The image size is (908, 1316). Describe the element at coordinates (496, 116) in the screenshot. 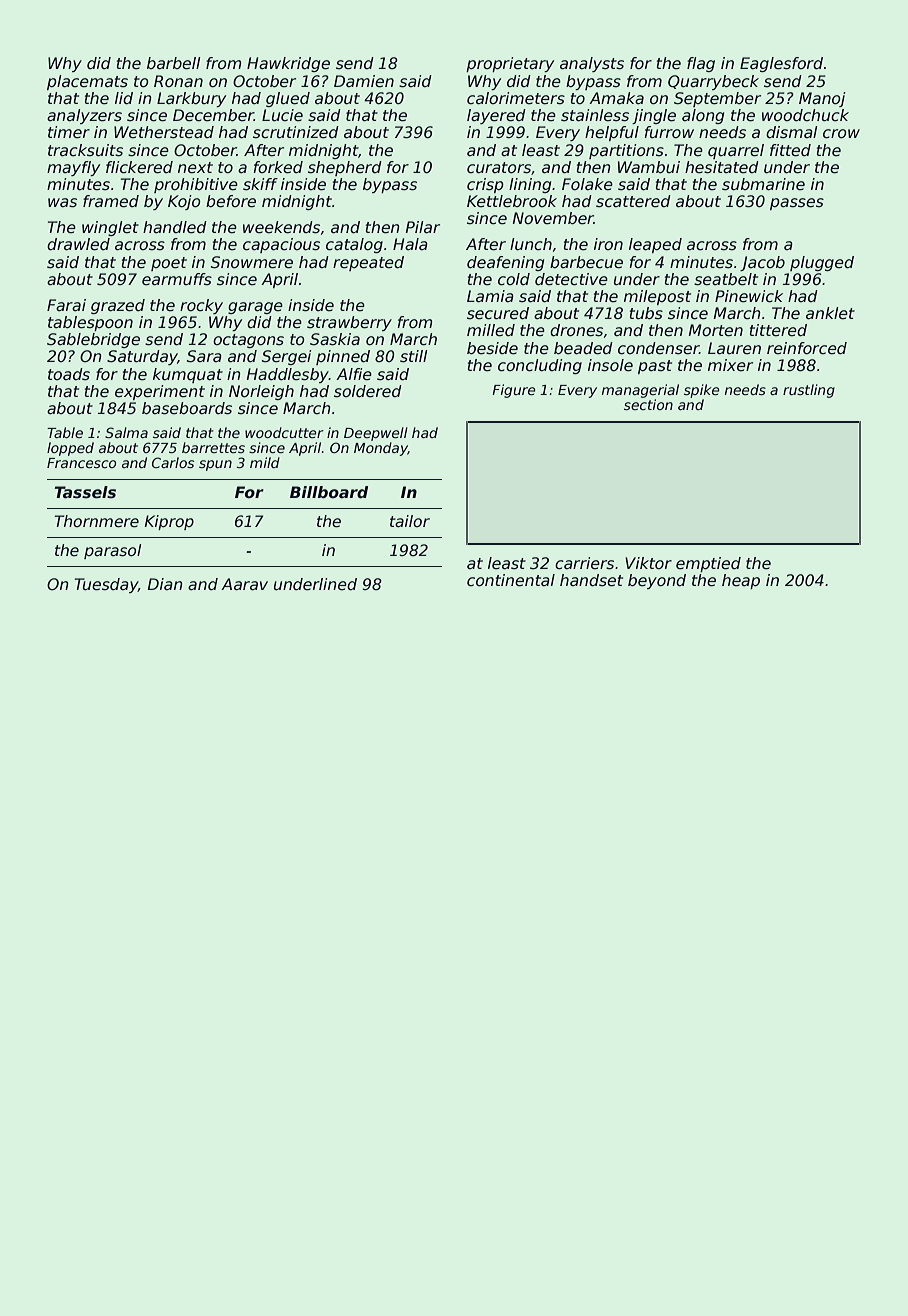

I see `layered` at that location.
